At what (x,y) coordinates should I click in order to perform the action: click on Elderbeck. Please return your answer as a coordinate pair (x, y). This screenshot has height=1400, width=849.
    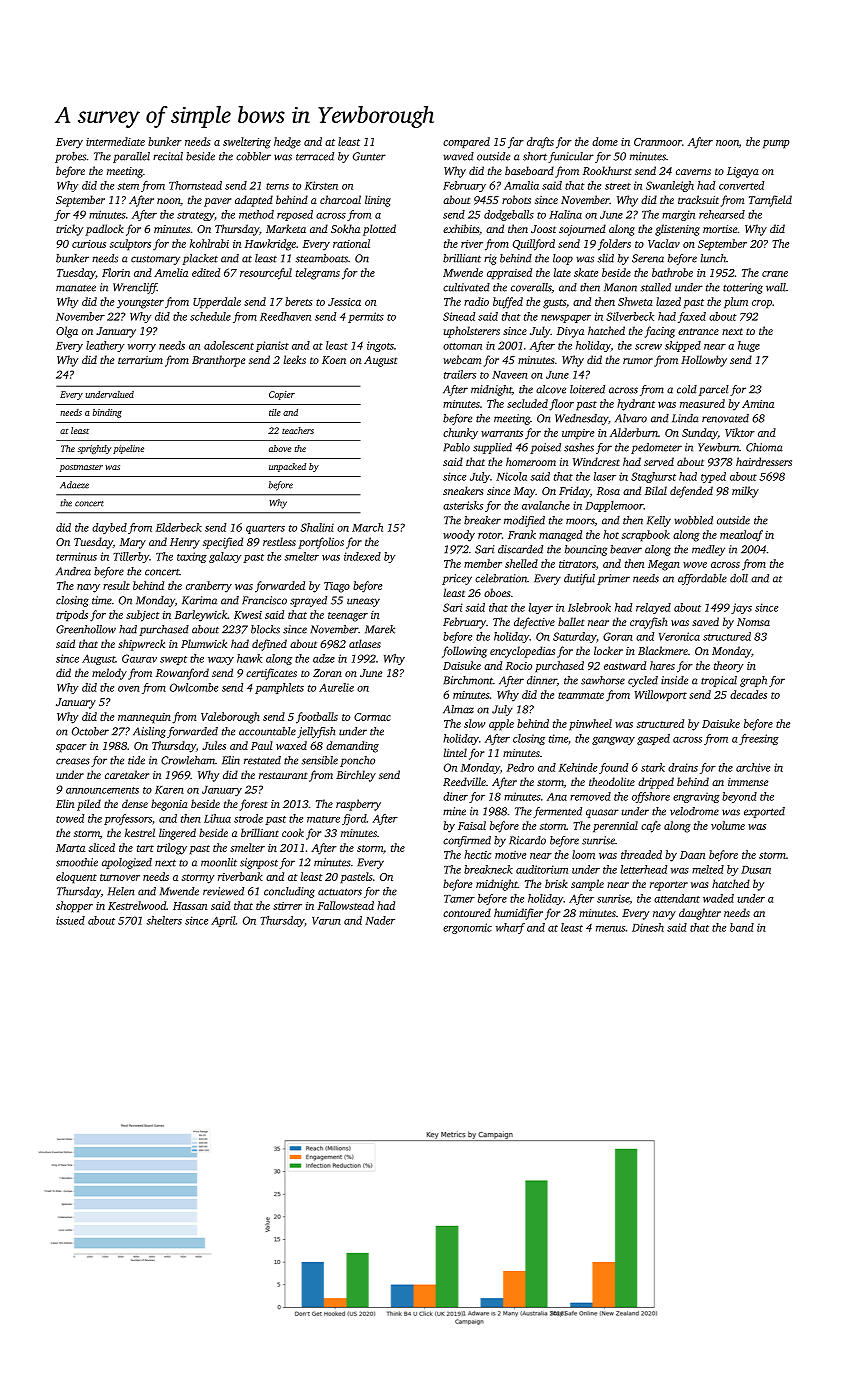
    Looking at the image, I should click on (179, 527).
